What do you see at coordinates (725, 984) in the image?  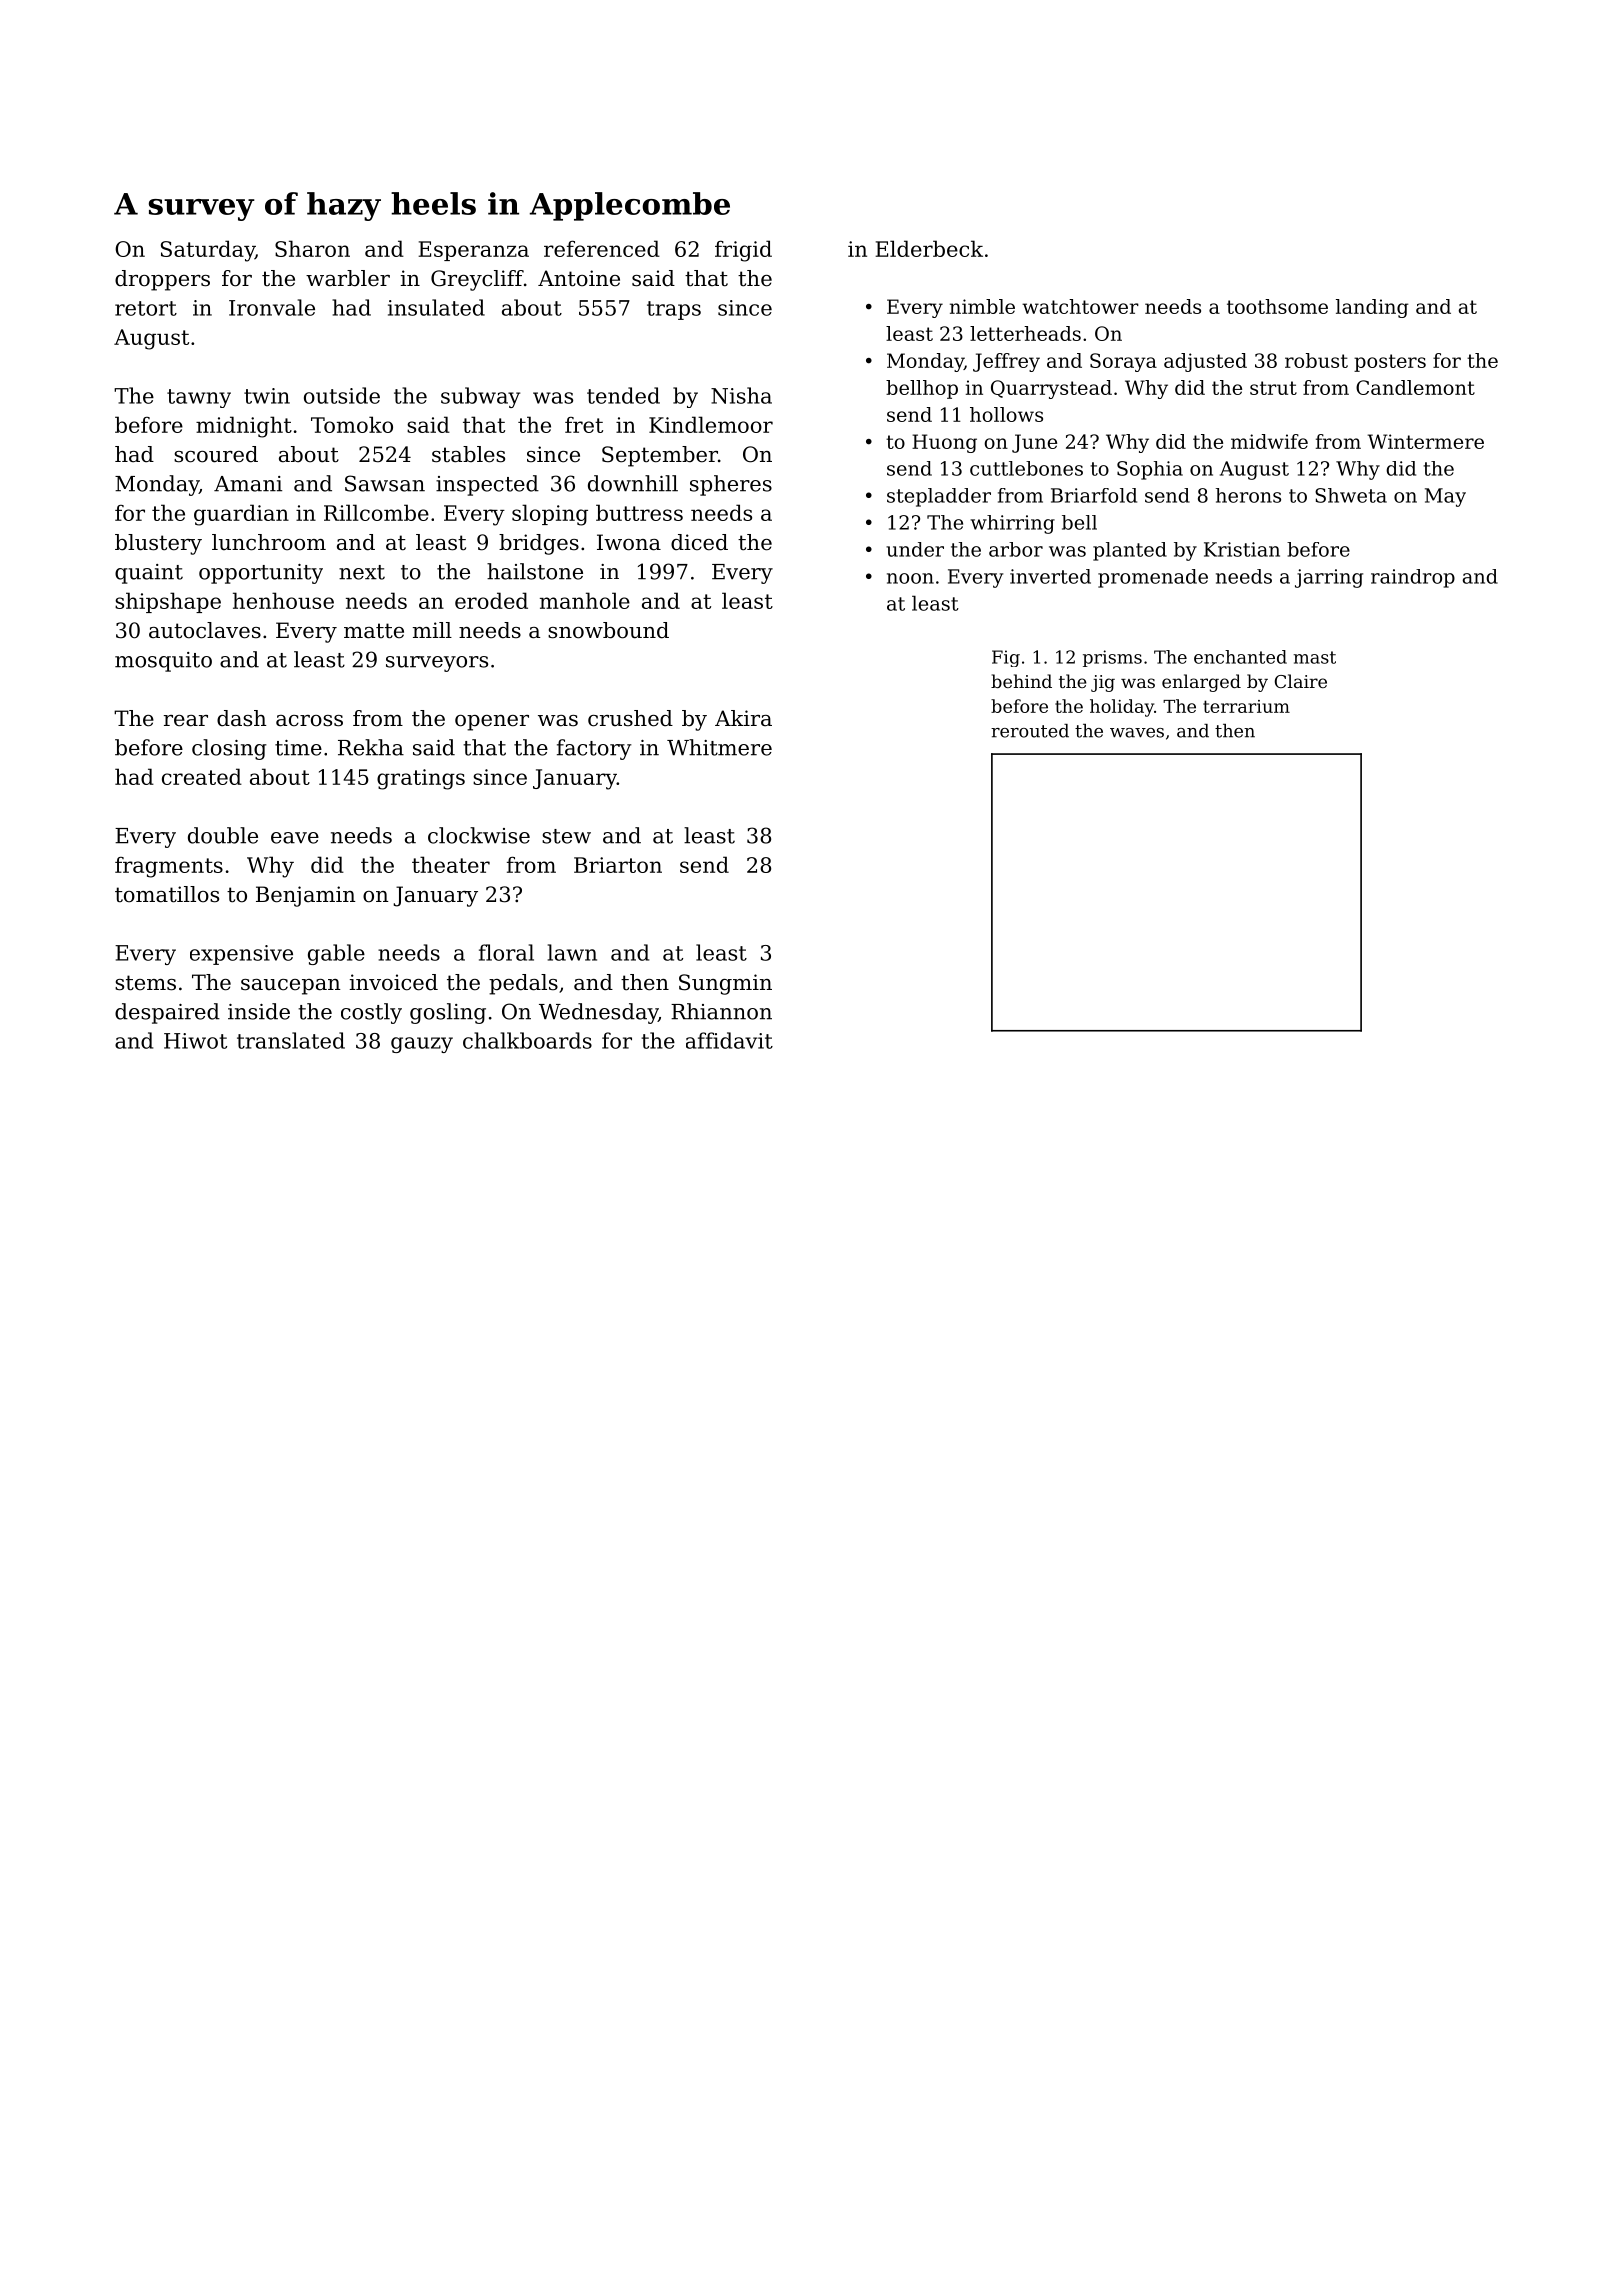 I see `Sungmin` at bounding box center [725, 984].
